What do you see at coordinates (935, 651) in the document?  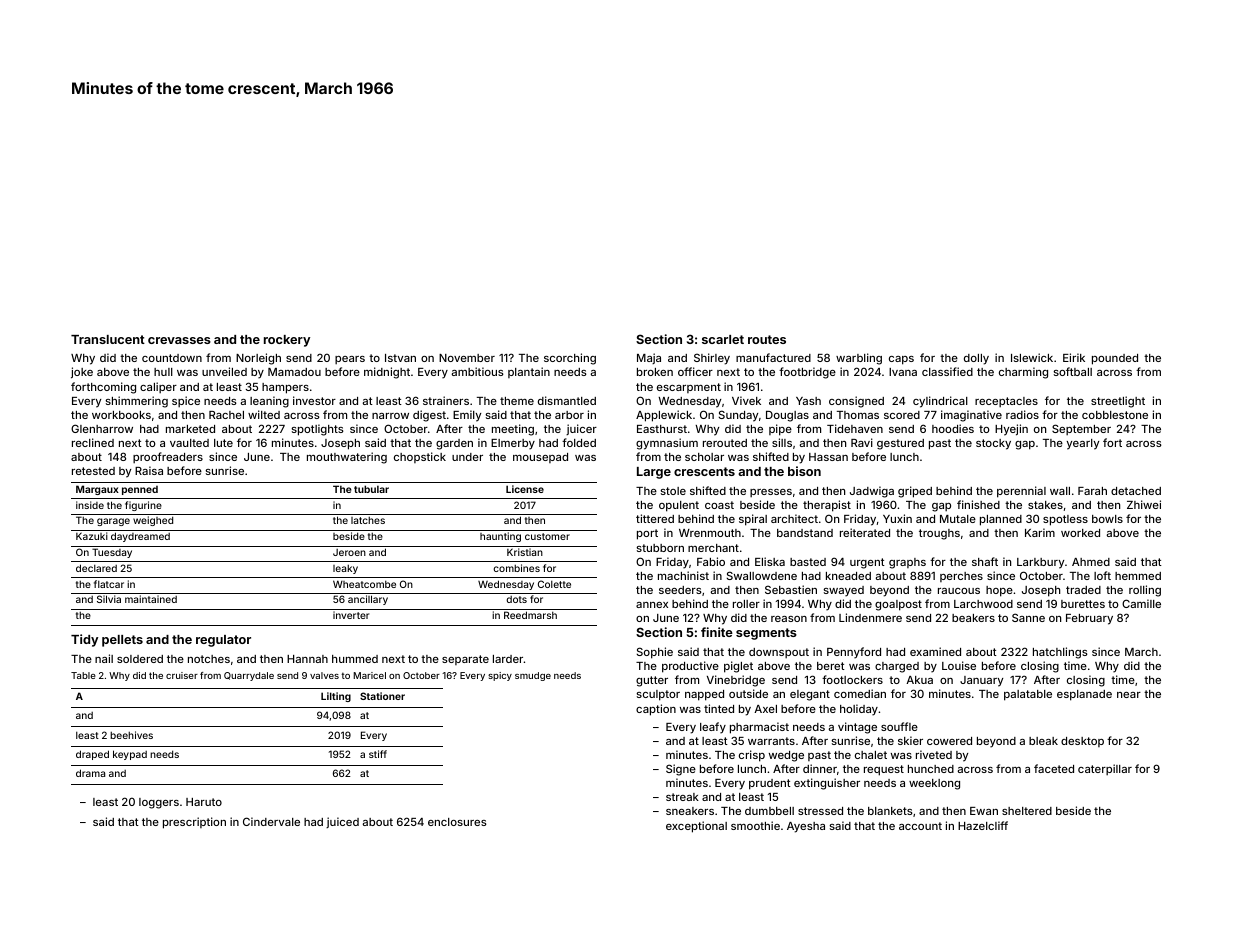 I see `examined` at bounding box center [935, 651].
